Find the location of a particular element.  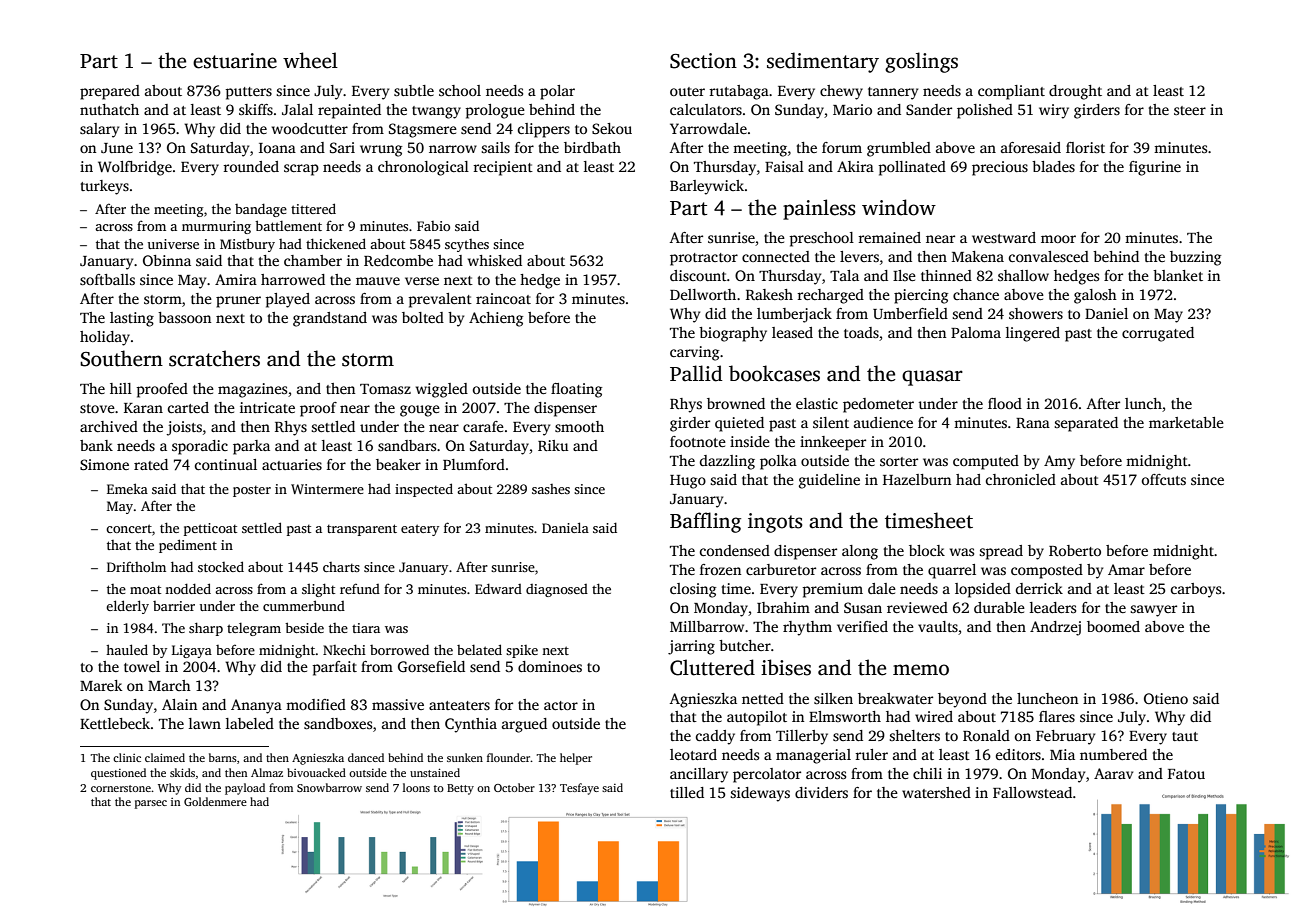

sandboxes is located at coordinates (338, 723).
